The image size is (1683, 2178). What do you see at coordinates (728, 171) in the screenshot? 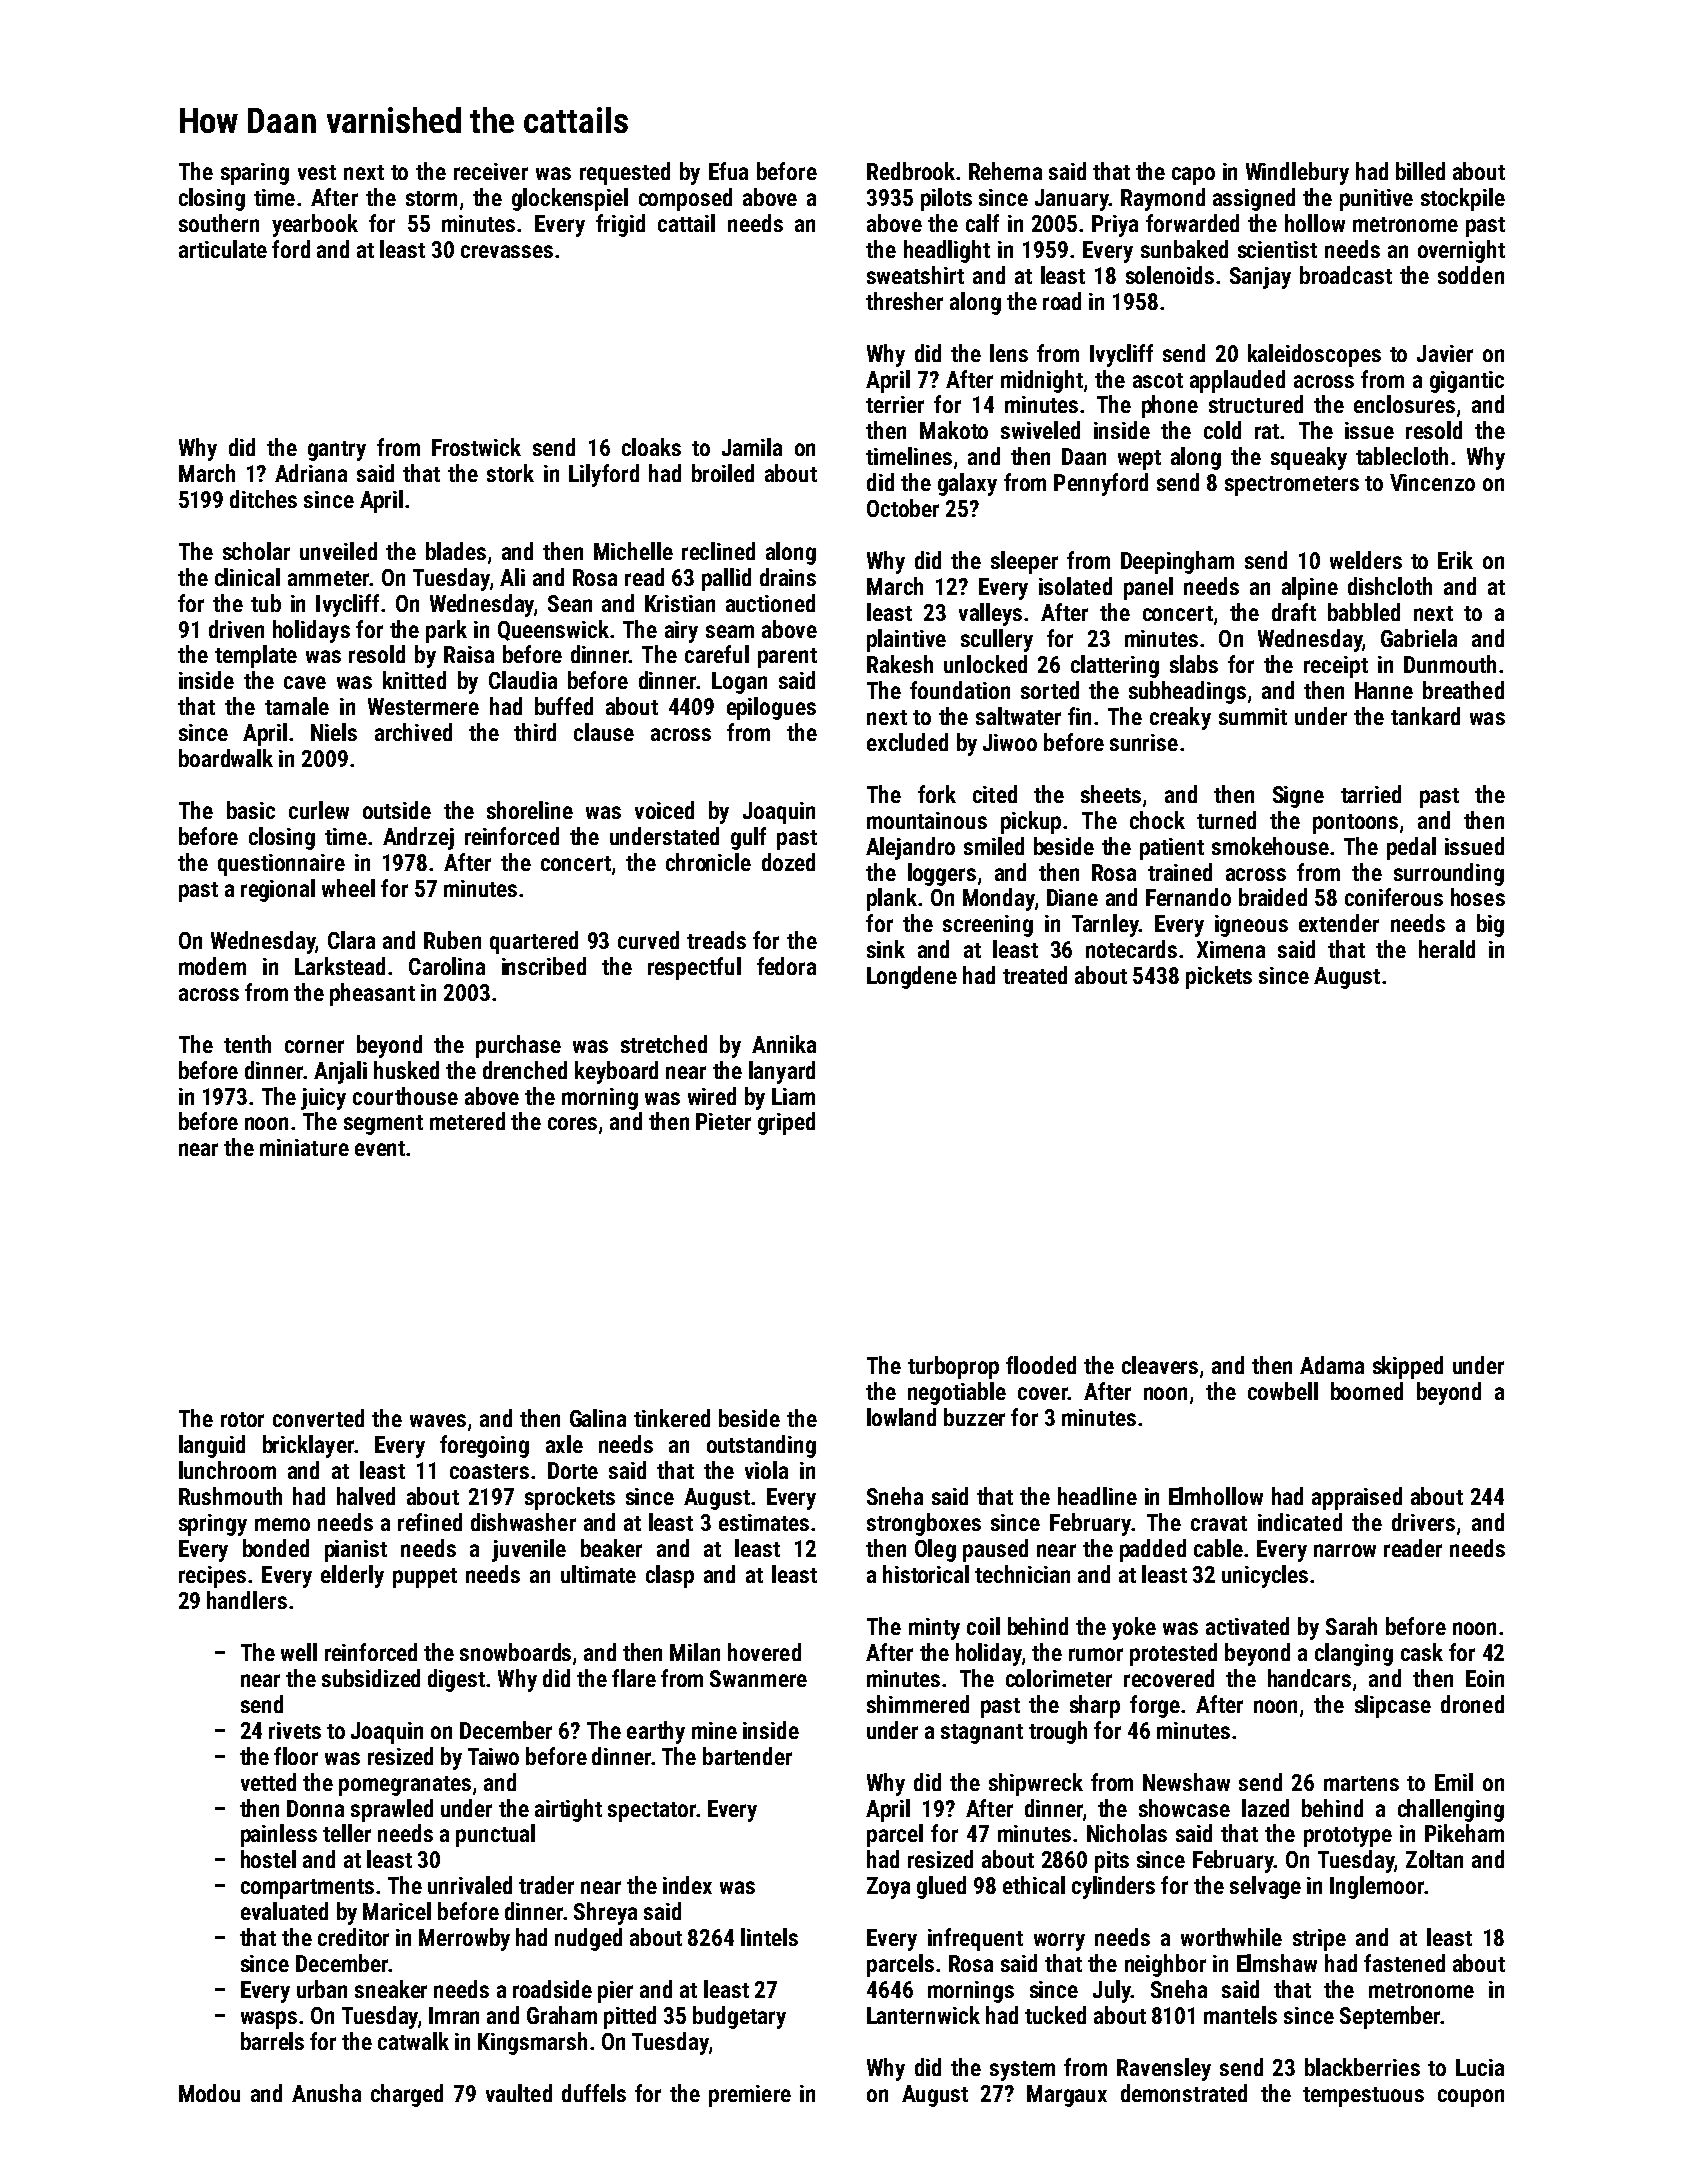
I see `Efua` at bounding box center [728, 171].
